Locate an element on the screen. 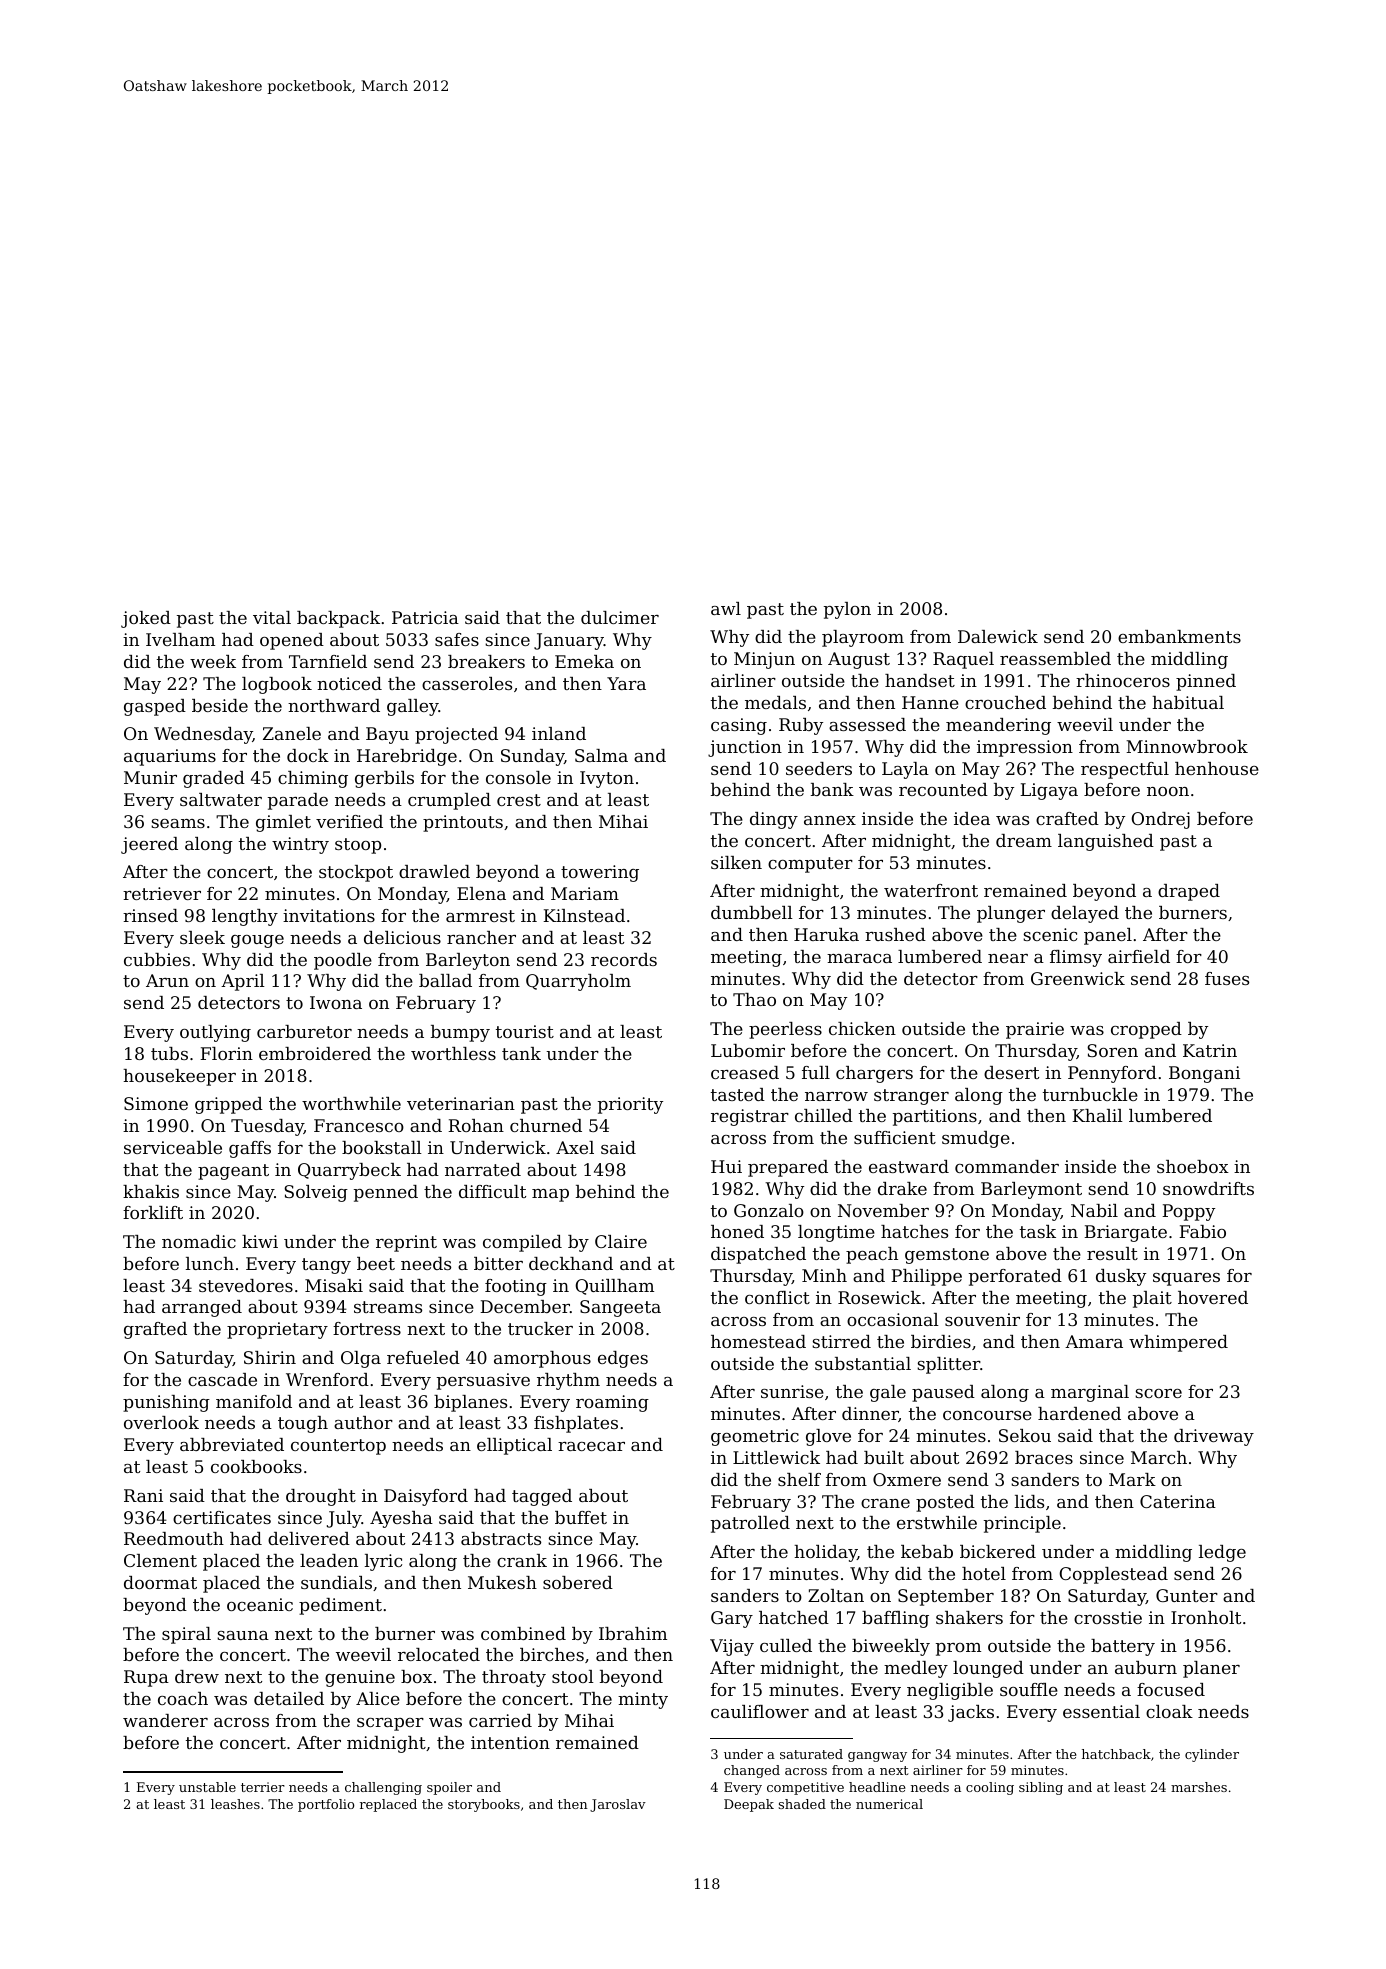 The height and width of the screenshot is (1969, 1386). smudge is located at coordinates (976, 1139).
